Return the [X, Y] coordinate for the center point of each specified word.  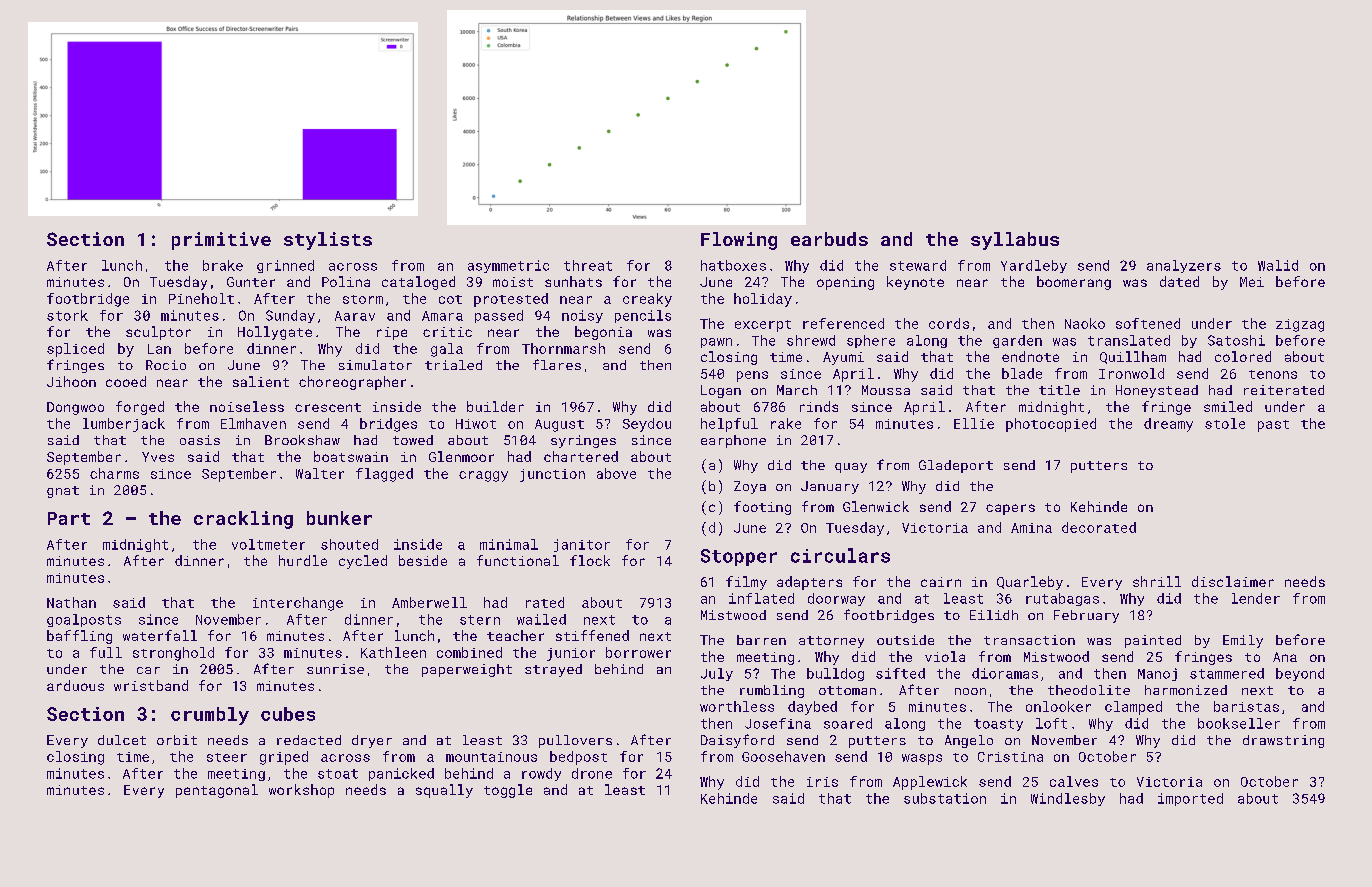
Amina [1031, 528]
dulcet [122, 740]
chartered [581, 456]
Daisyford [737, 741]
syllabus [1015, 241]
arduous [75, 685]
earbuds [829, 239]
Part [69, 518]
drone [592, 773]
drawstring [1283, 741]
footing [762, 508]
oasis [200, 440]
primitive [221, 241]
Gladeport [956, 466]
